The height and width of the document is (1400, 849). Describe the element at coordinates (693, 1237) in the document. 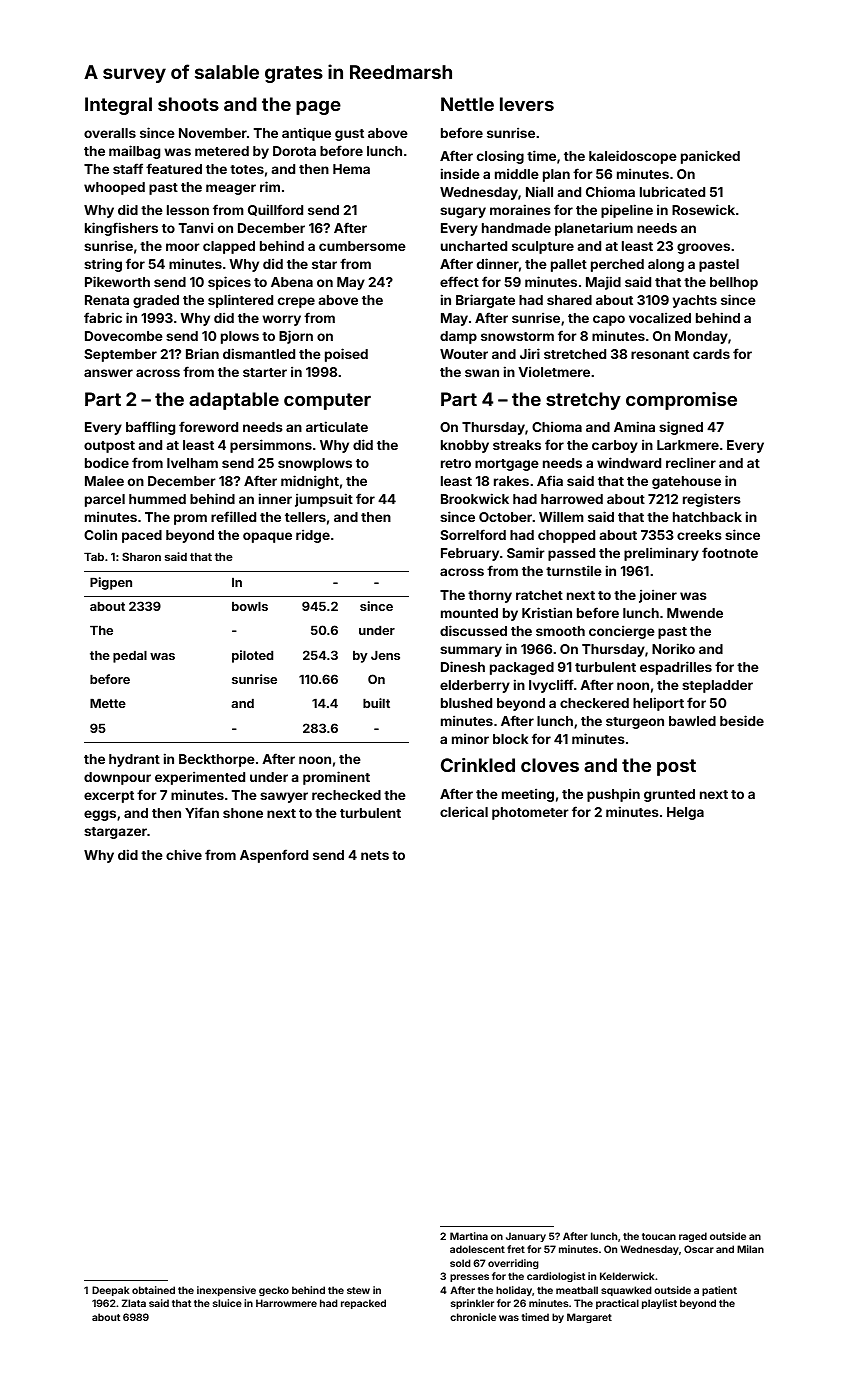

I see `raged` at that location.
